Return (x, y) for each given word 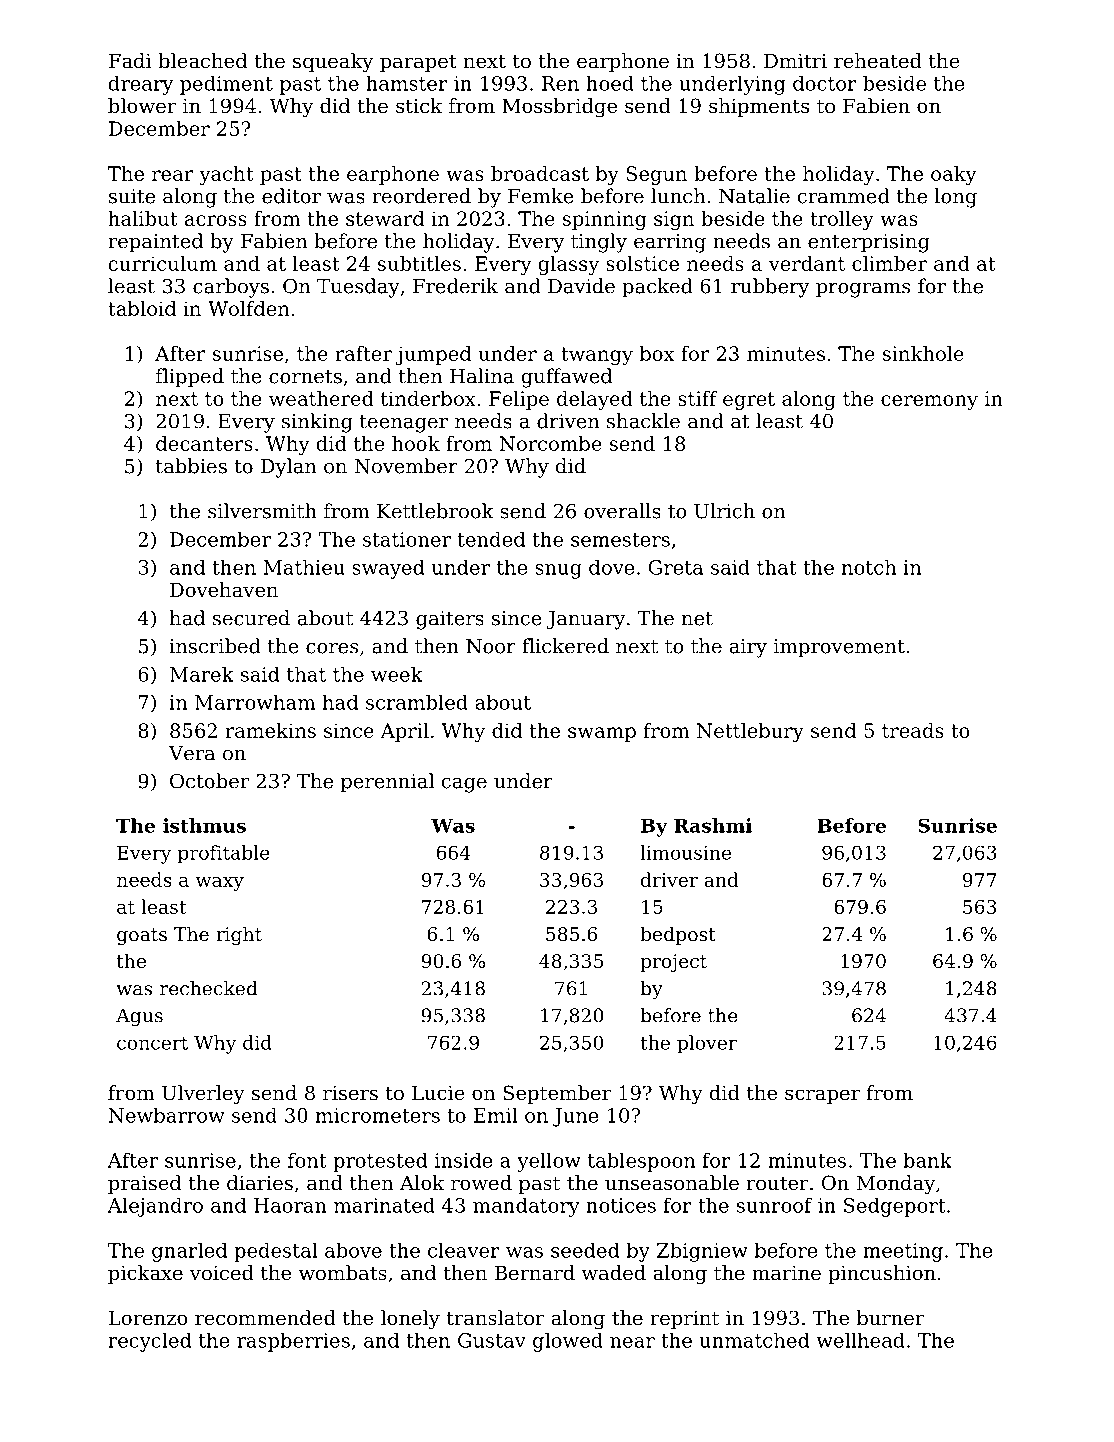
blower (142, 106)
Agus (139, 1017)
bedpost (678, 935)
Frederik (455, 286)
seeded (585, 1250)
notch (869, 567)
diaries (260, 1183)
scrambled (417, 702)
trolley (842, 220)
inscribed (215, 646)
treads (913, 730)
